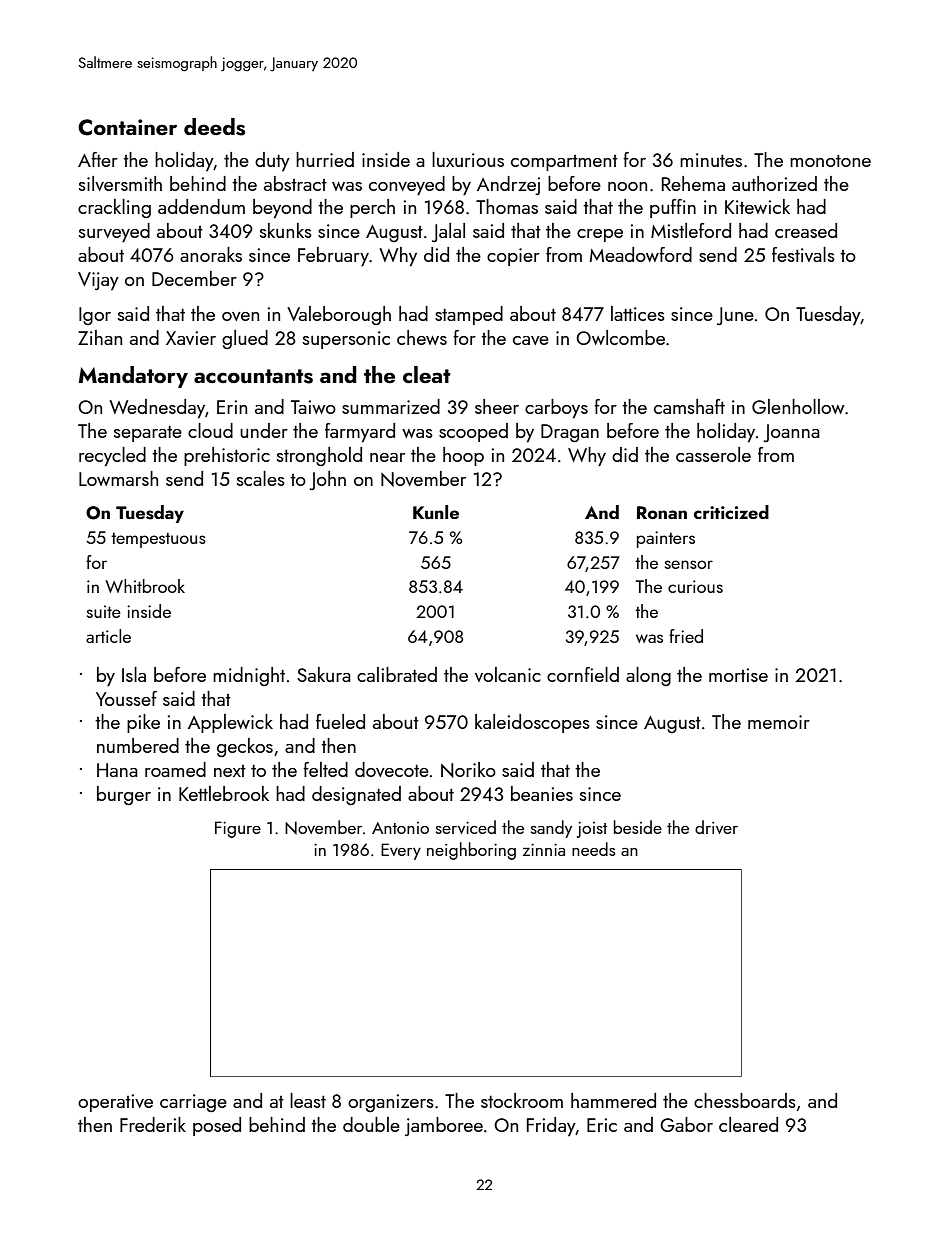 The width and height of the screenshot is (952, 1233). I want to click on Lowmarsh, so click(118, 478).
